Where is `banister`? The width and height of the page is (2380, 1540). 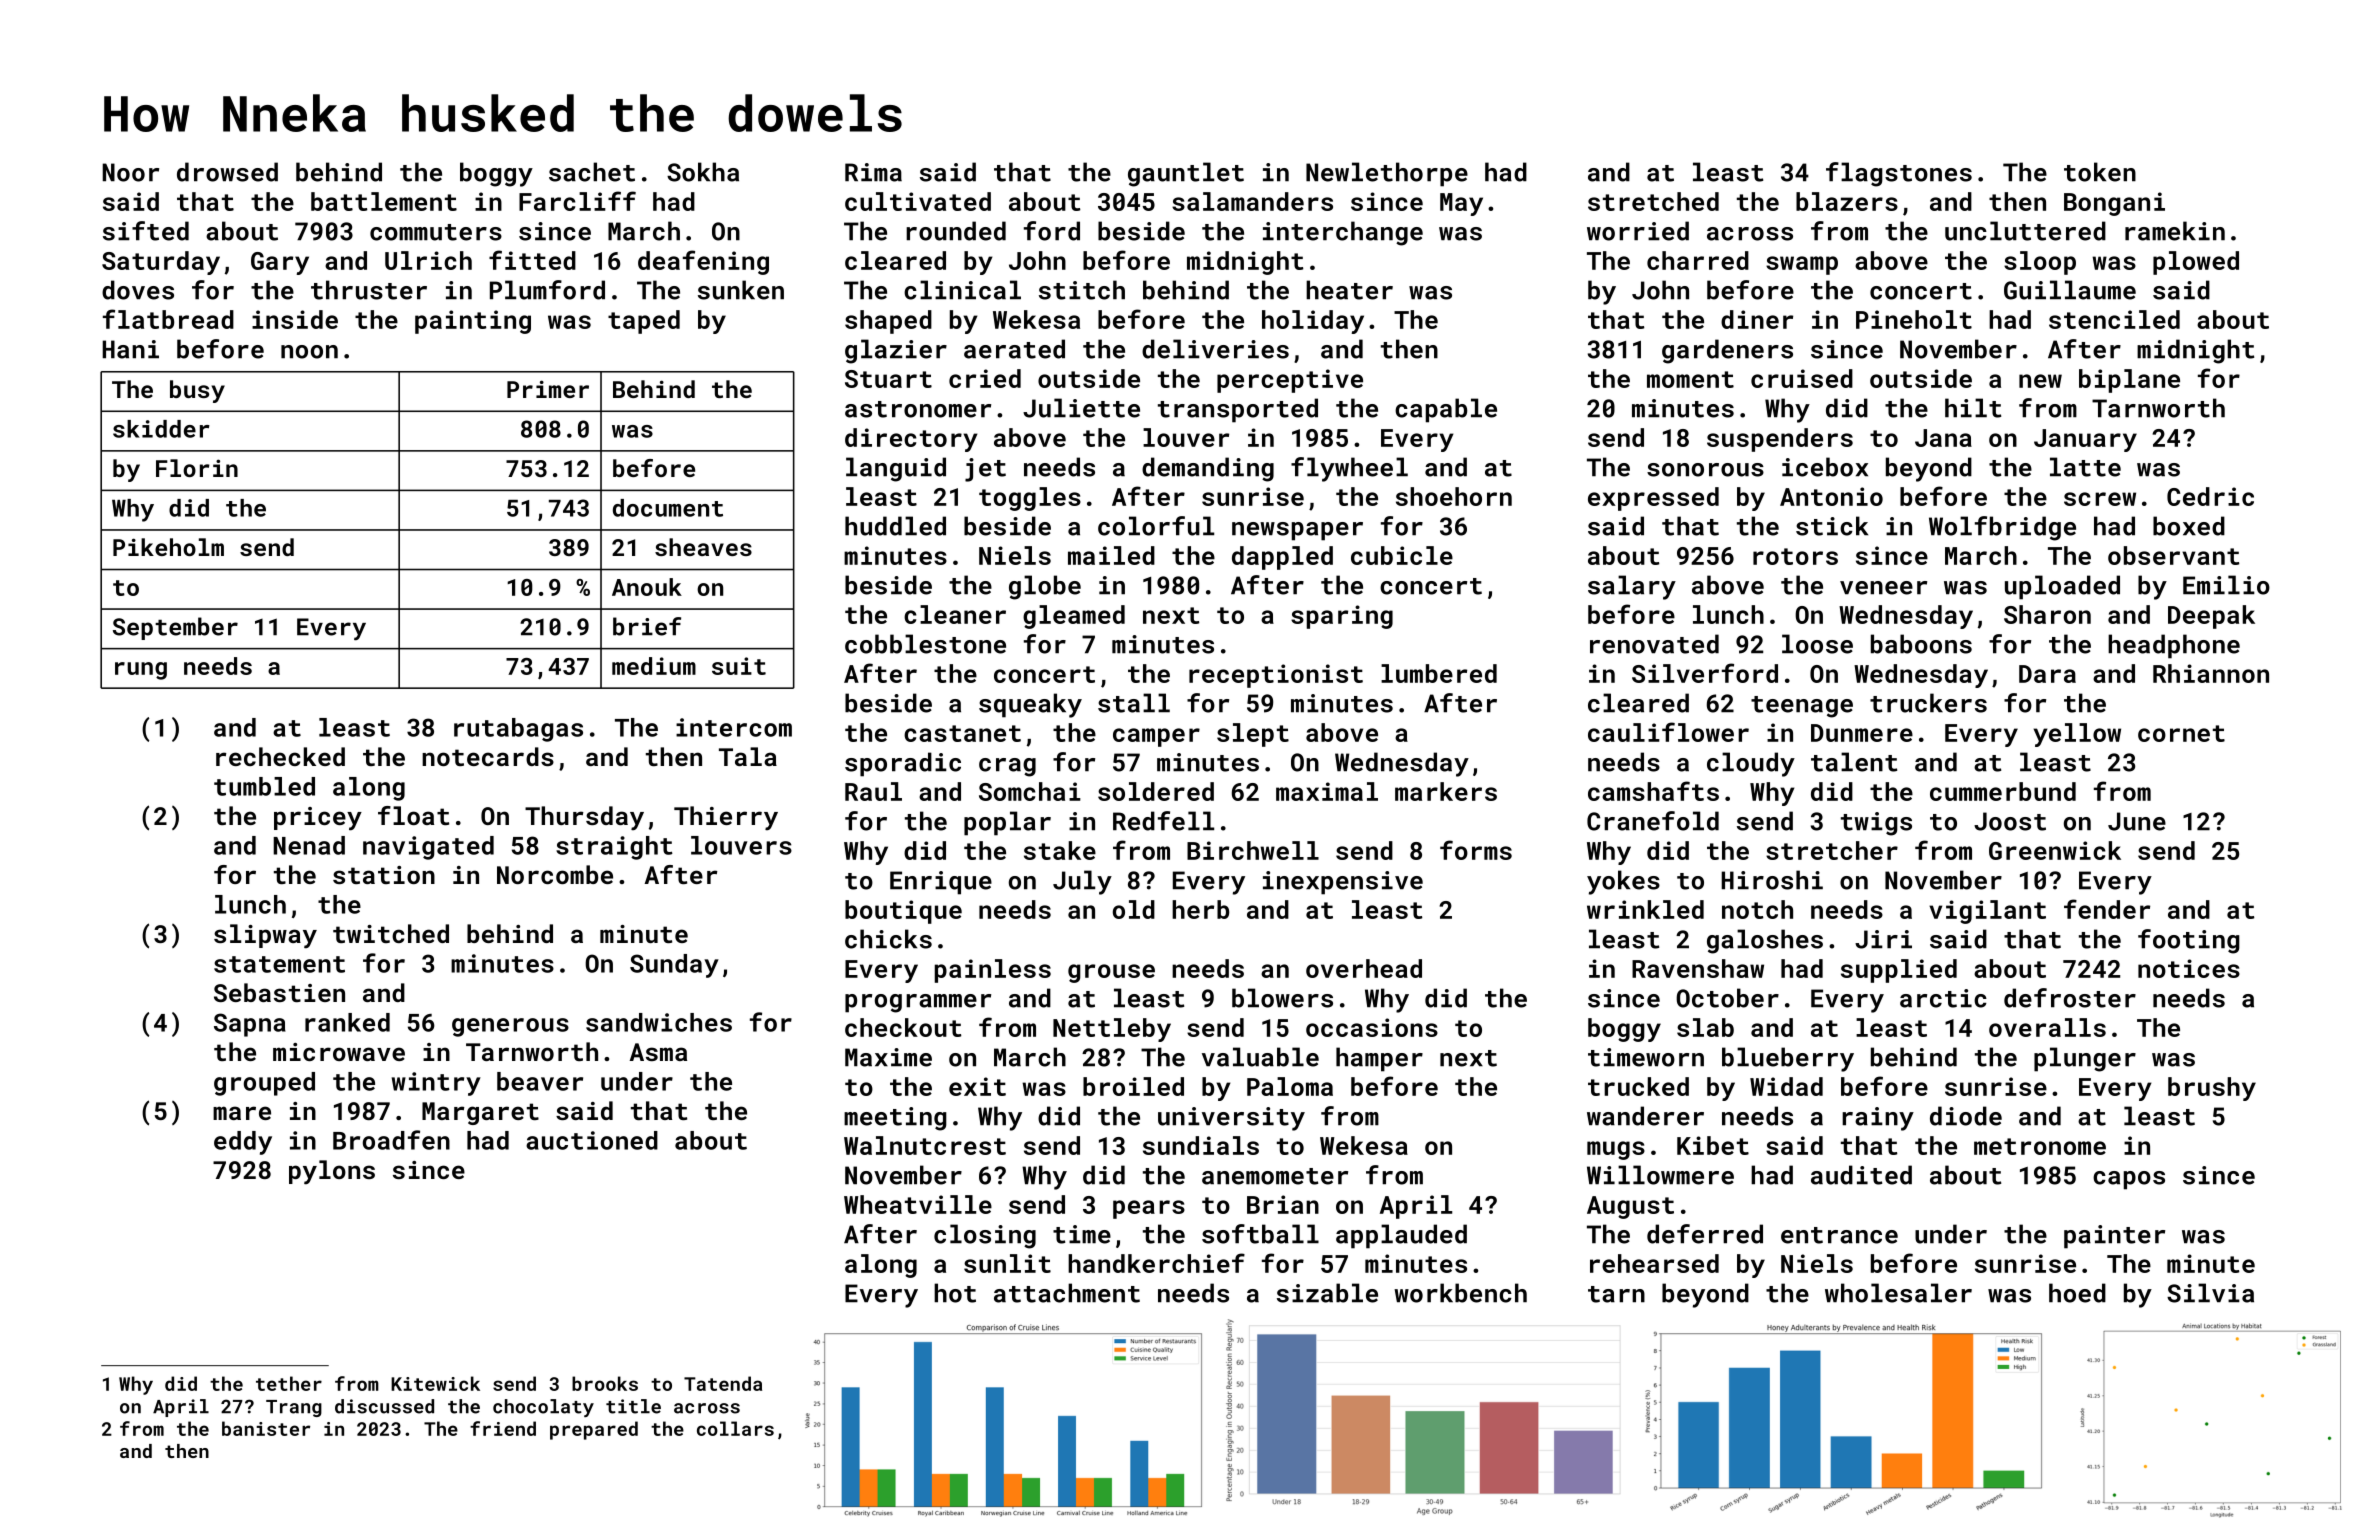
banister is located at coordinates (266, 1428).
